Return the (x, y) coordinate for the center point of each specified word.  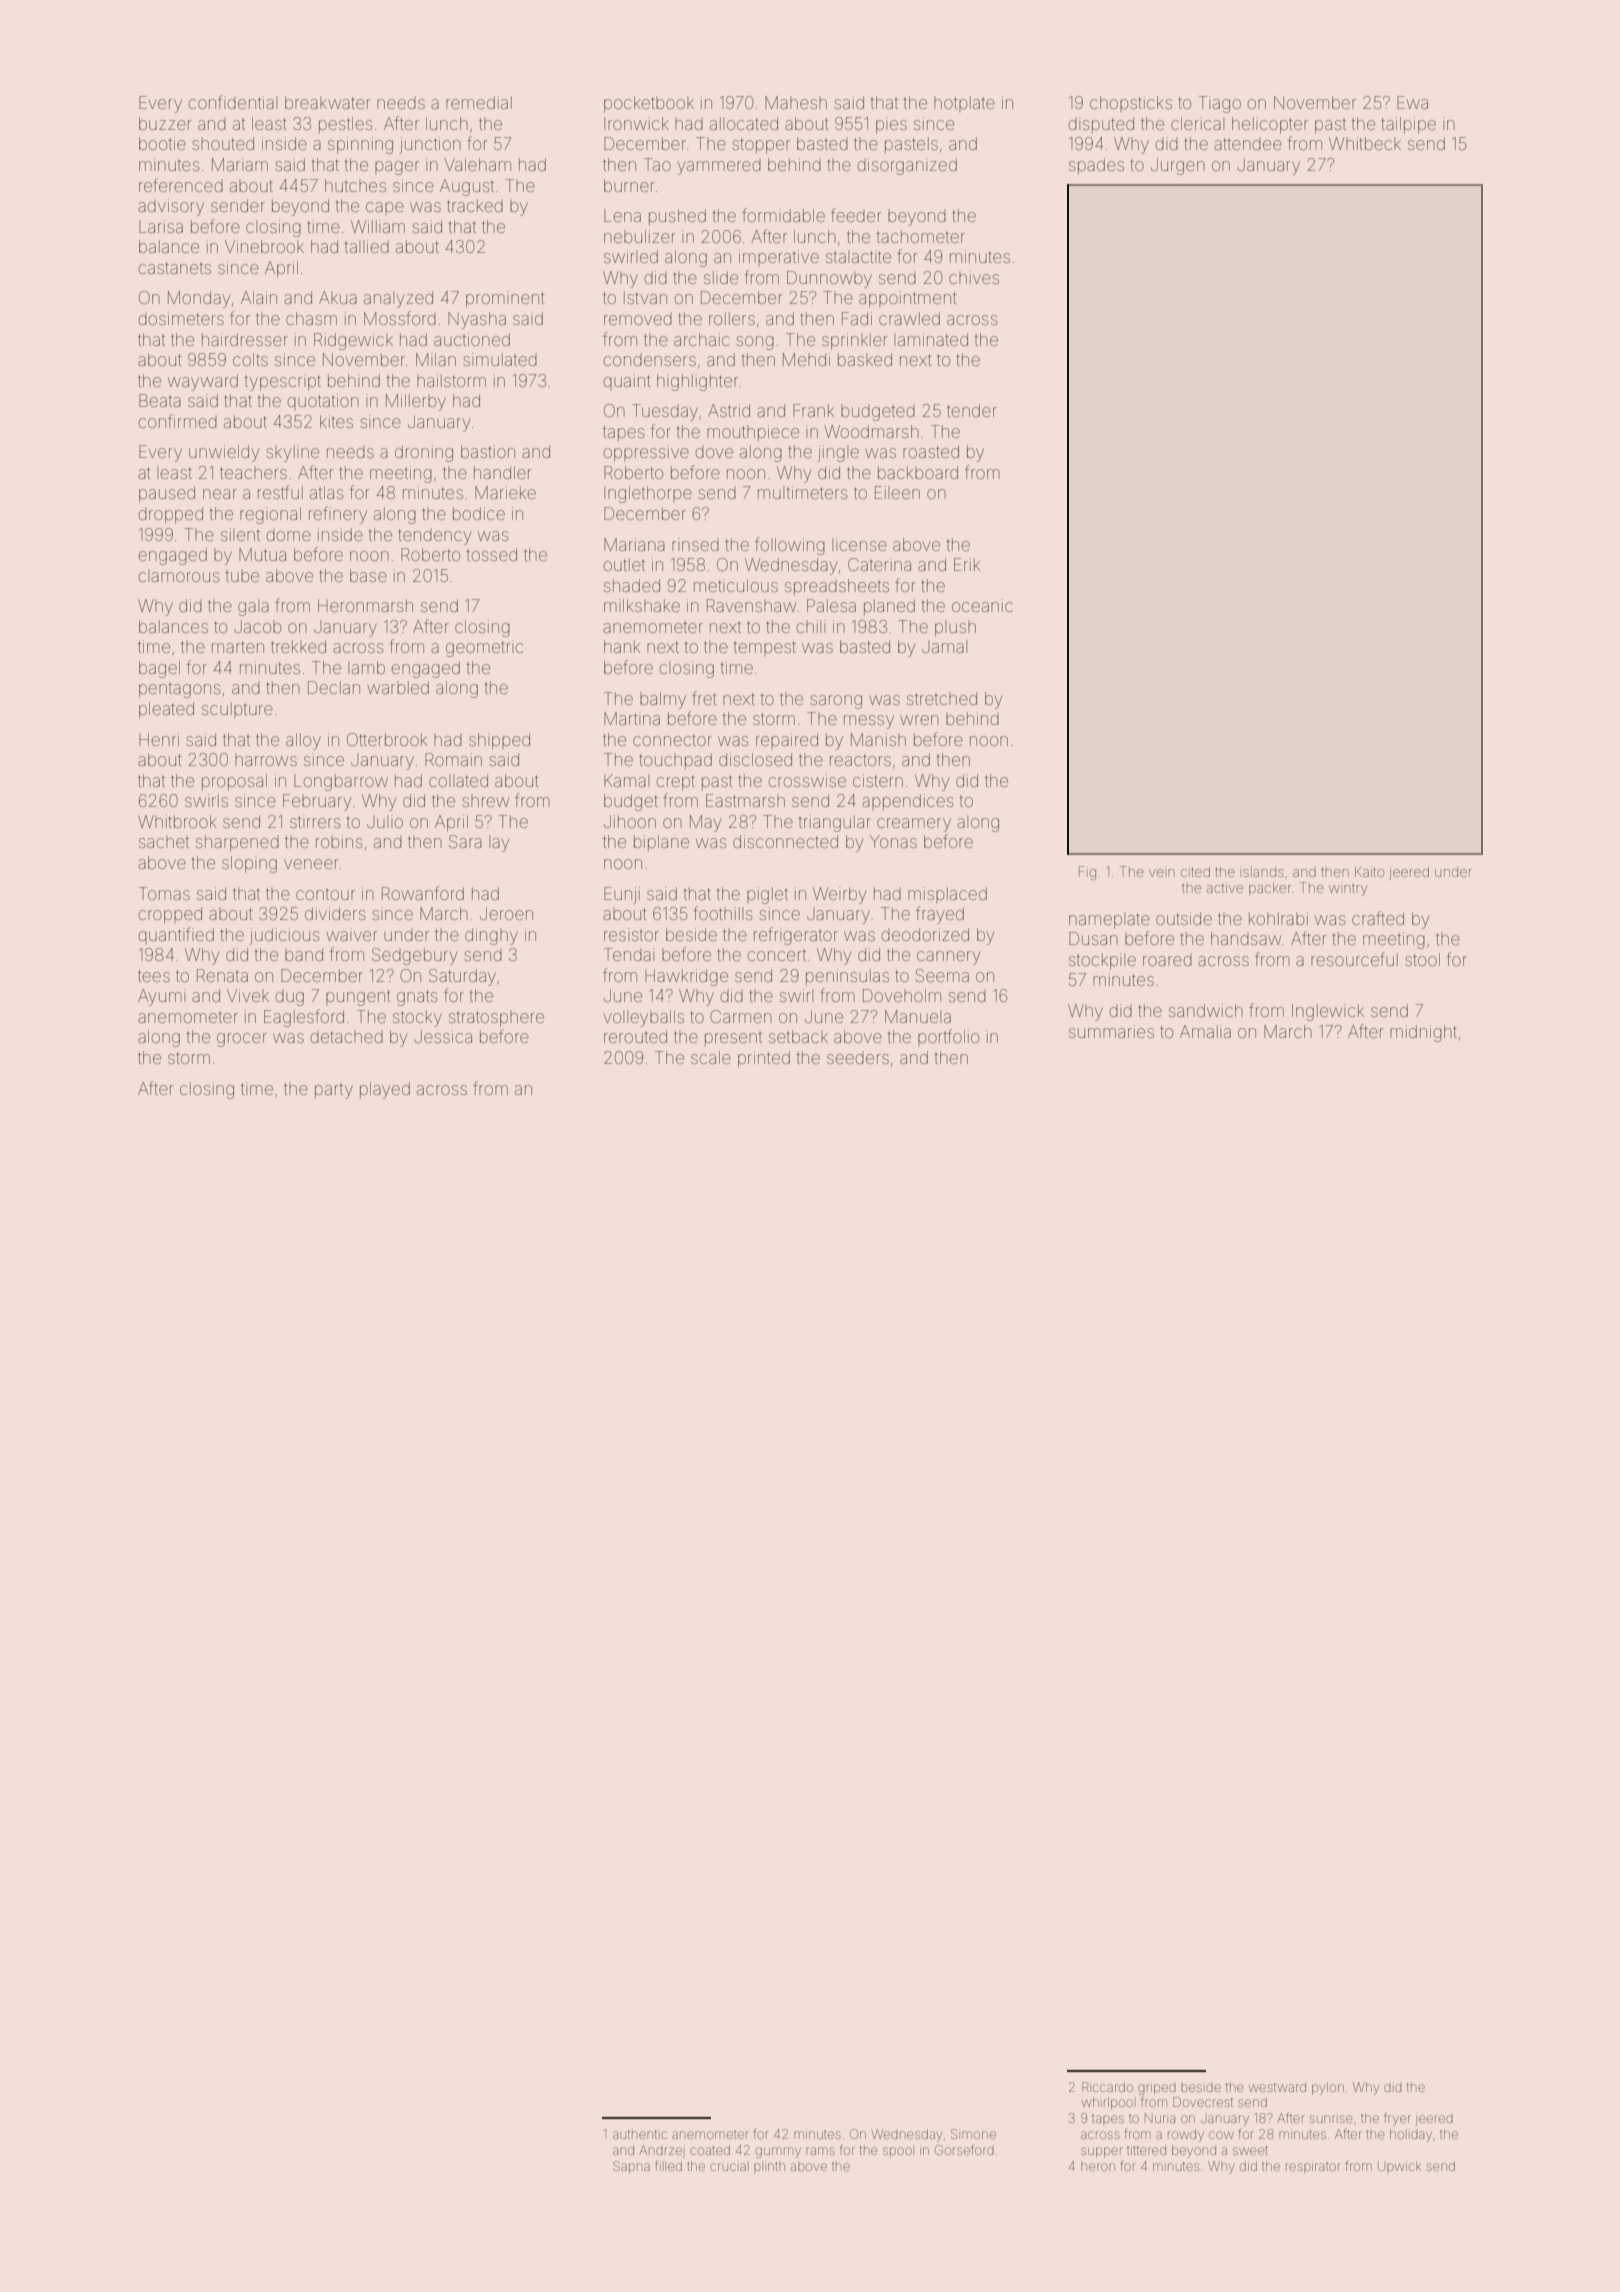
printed (764, 1059)
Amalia (1205, 1031)
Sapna (631, 2166)
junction (430, 145)
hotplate (964, 104)
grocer (242, 1040)
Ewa (1412, 102)
